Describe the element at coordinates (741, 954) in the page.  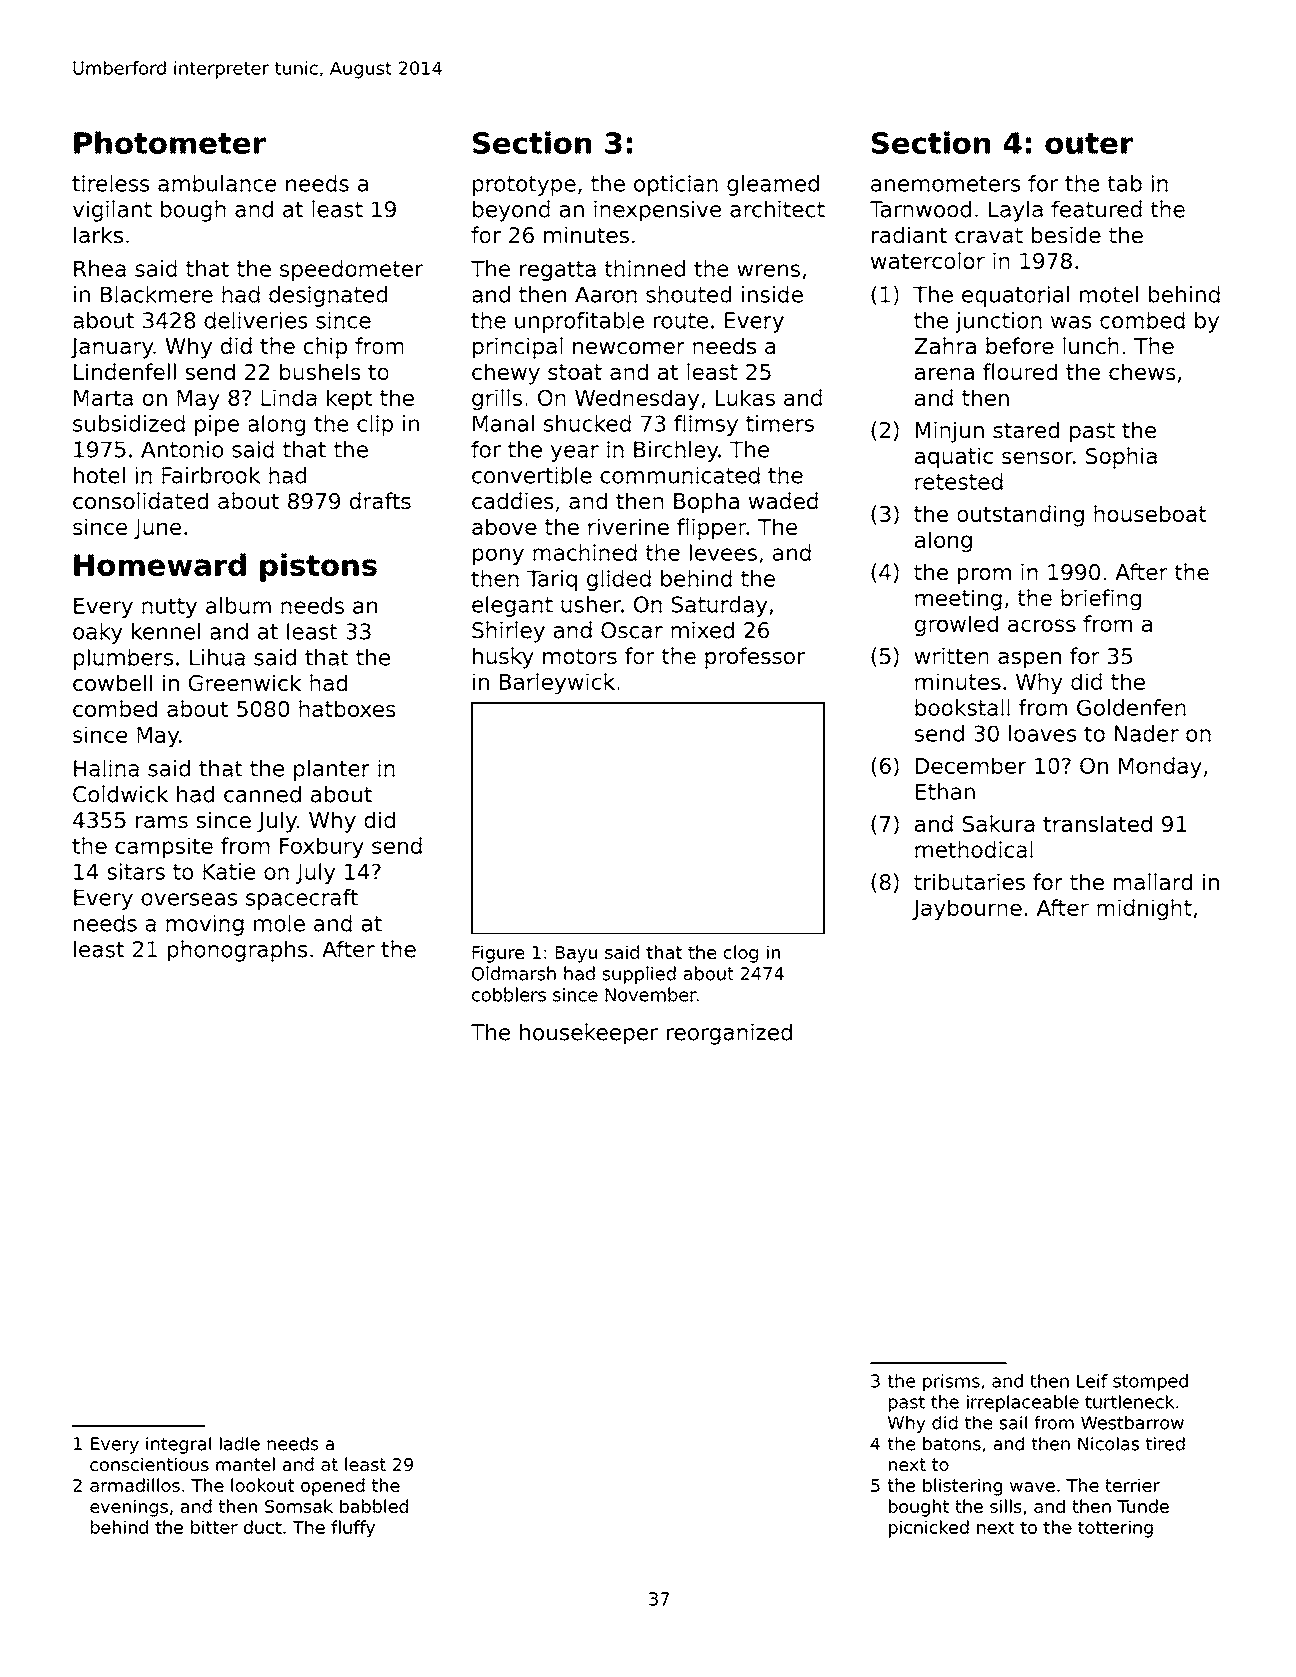
I see `clog` at that location.
